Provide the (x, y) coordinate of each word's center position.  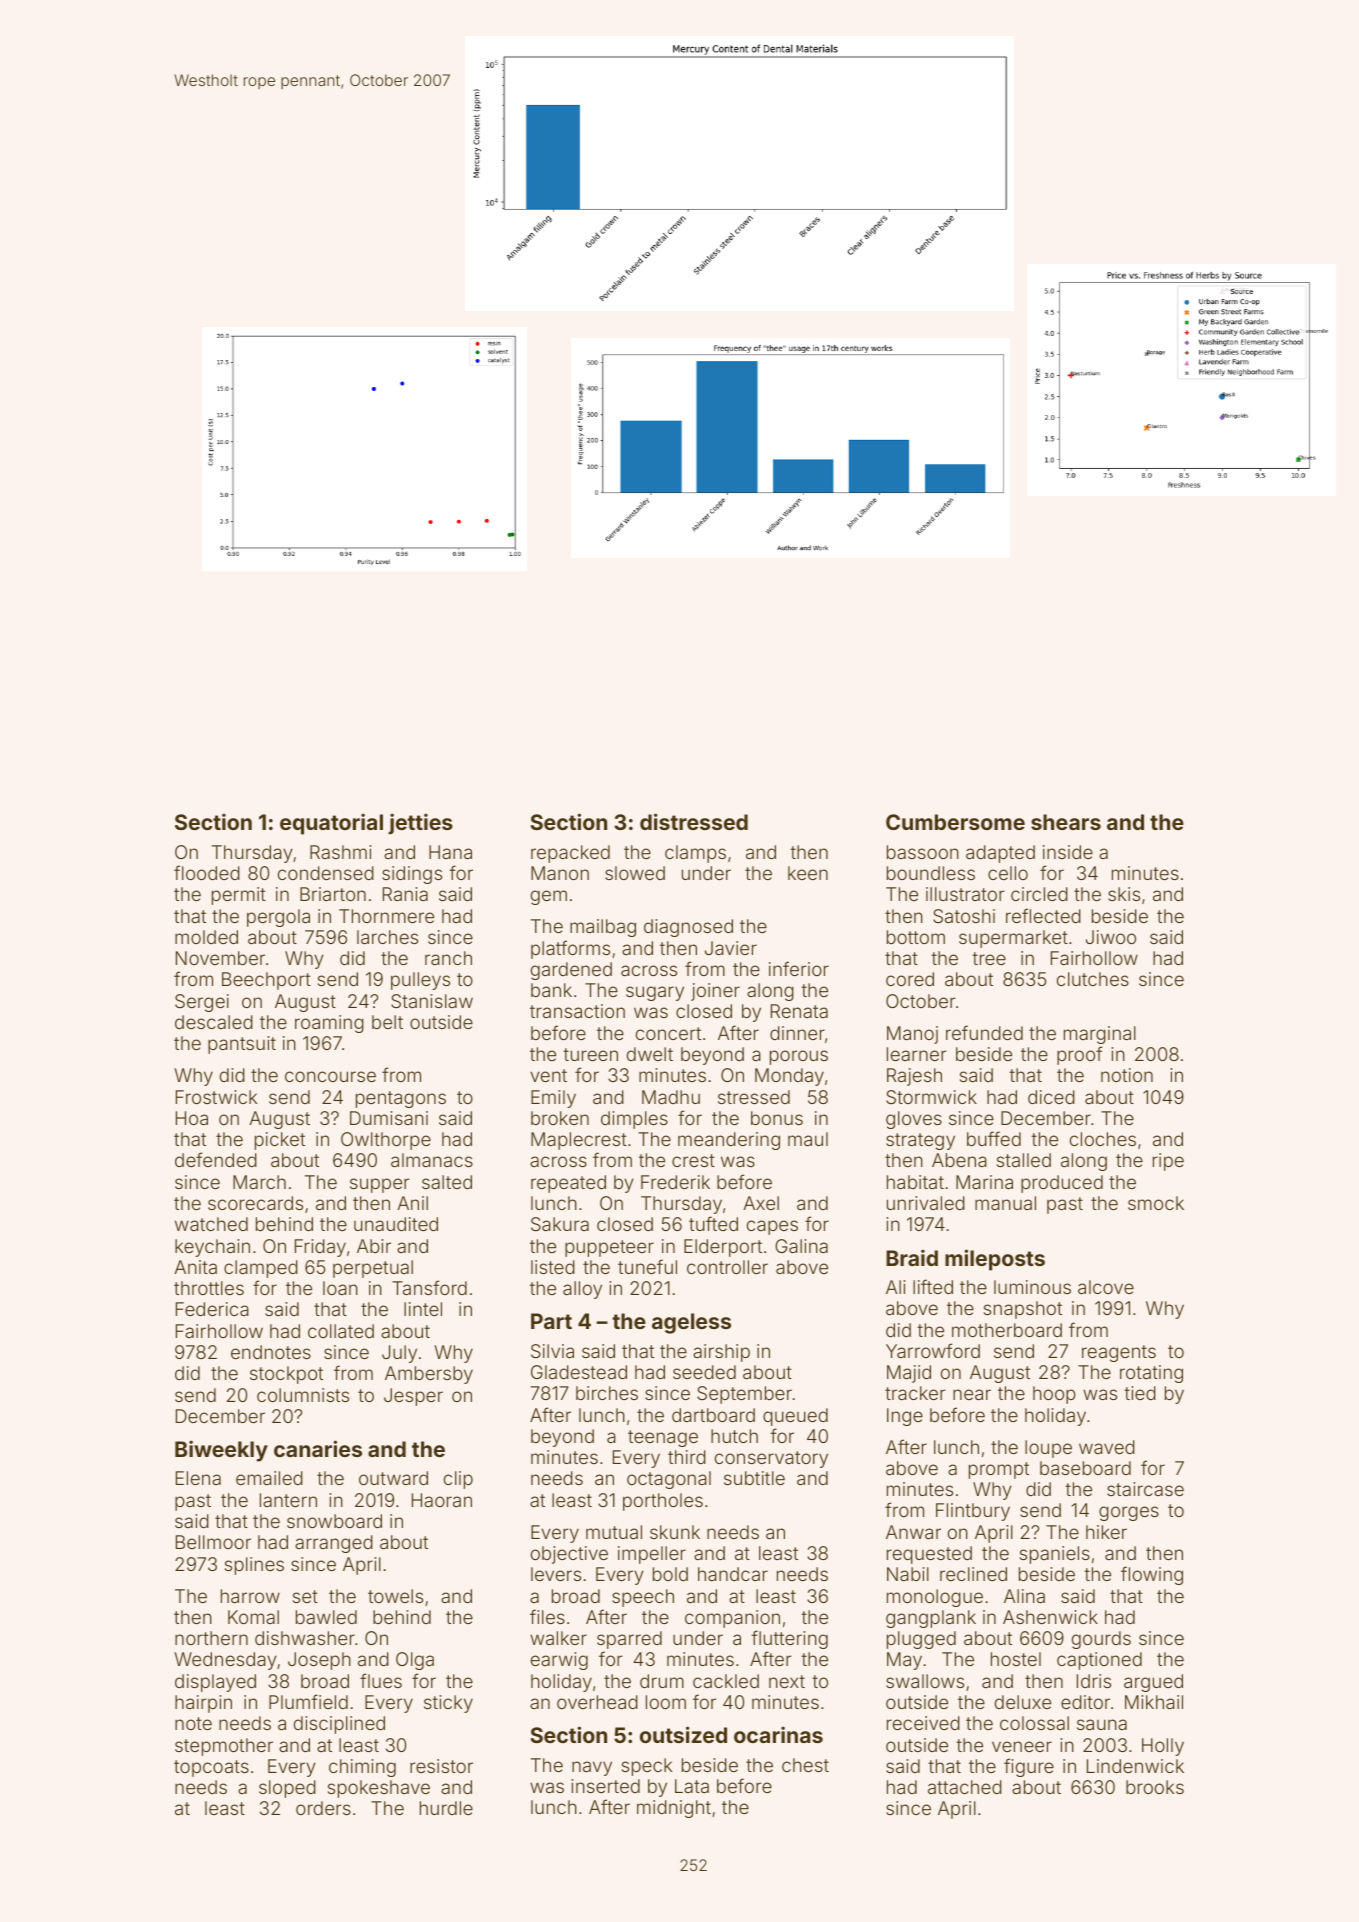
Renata (799, 1011)
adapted (1000, 854)
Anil (412, 1203)
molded (206, 937)
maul (808, 1139)
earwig (559, 1661)
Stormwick (931, 1097)
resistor (441, 1766)
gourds (1101, 1640)
